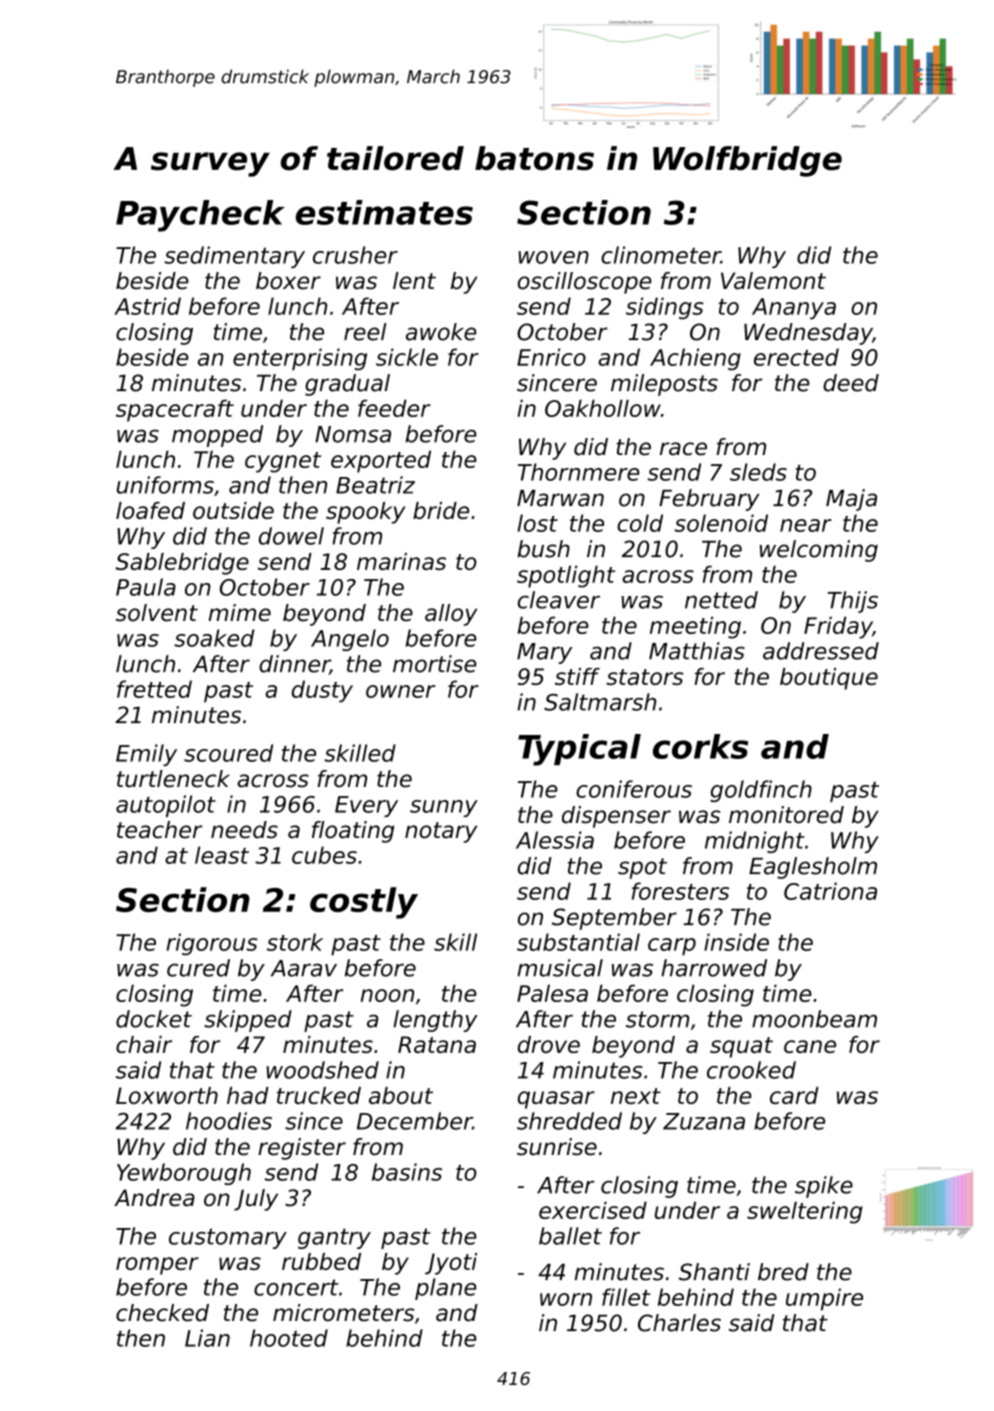  What do you see at coordinates (162, 1313) in the document?
I see `checked` at bounding box center [162, 1313].
